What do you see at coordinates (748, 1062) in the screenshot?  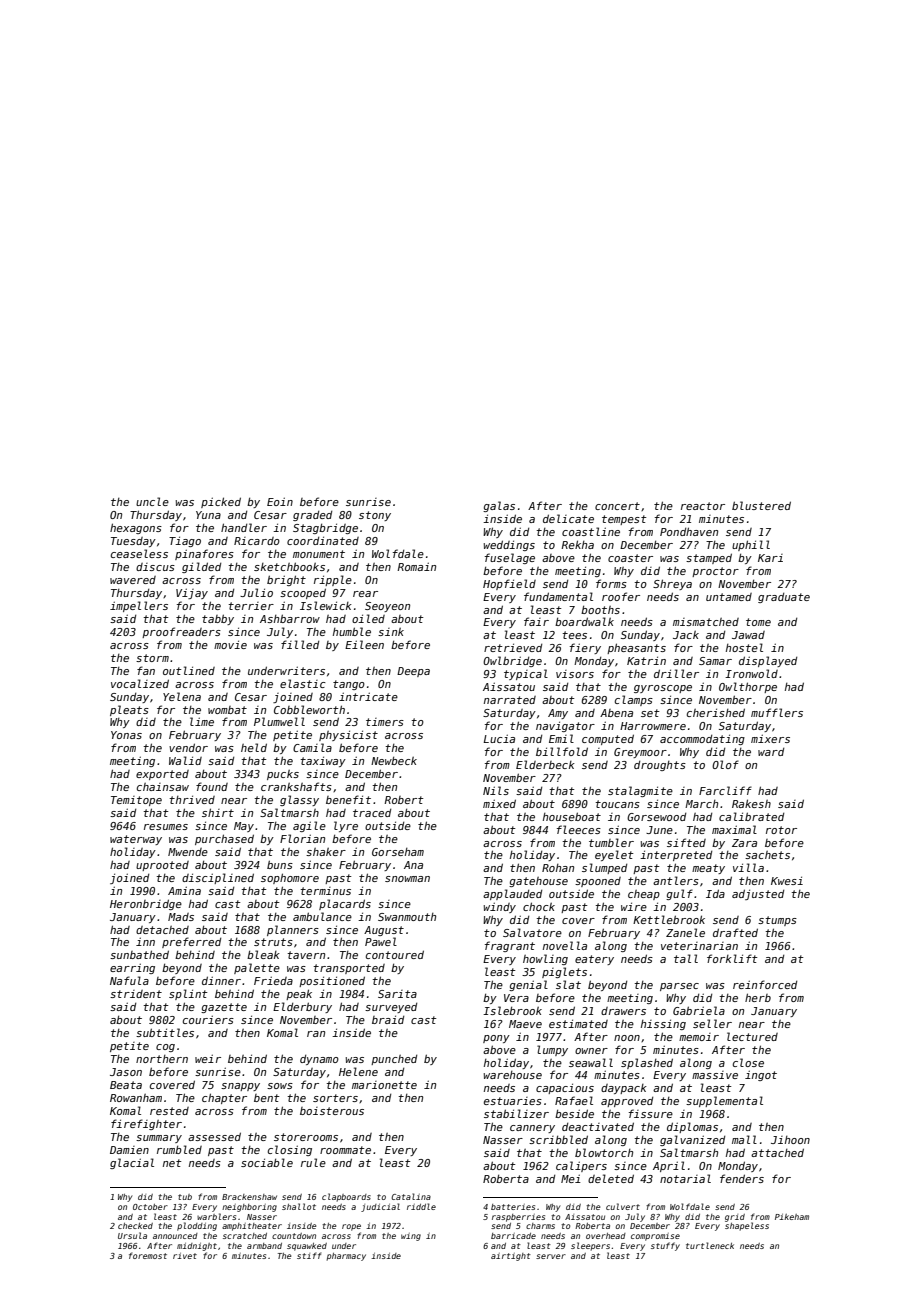 I see `close` at bounding box center [748, 1062].
